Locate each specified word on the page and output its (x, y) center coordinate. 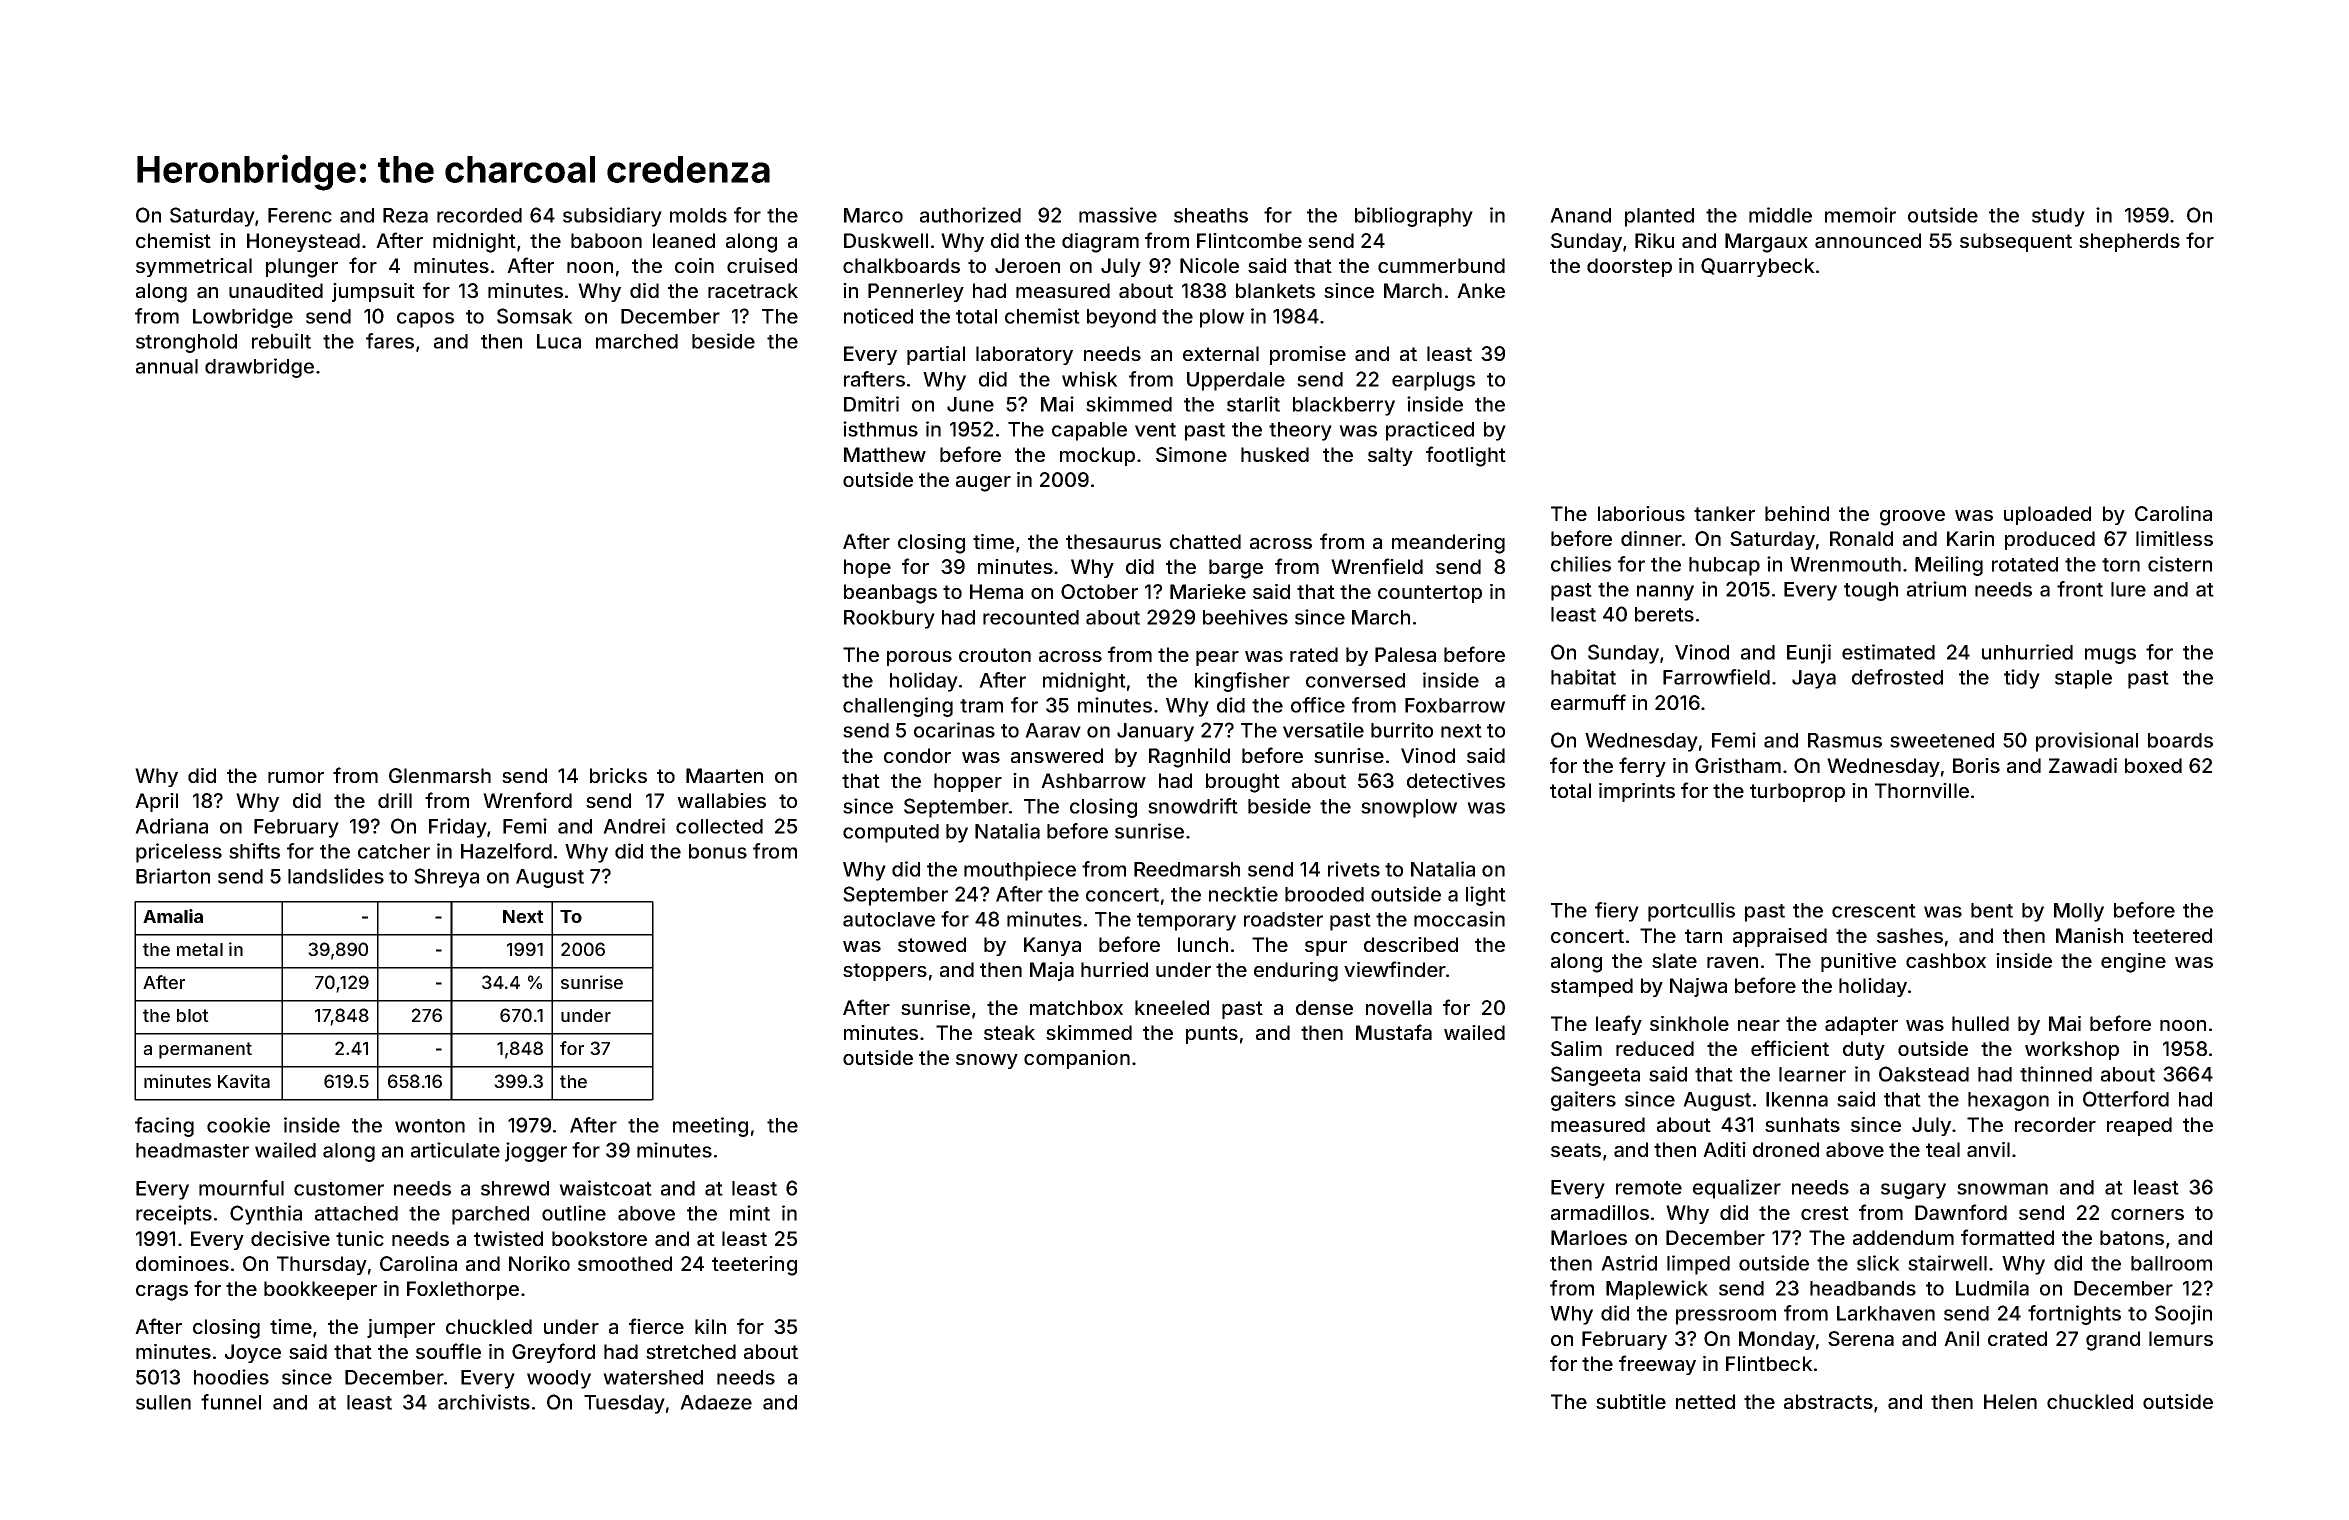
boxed (2153, 765)
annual (167, 366)
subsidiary (612, 217)
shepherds (2129, 242)
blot (193, 1015)
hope (867, 568)
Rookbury (889, 619)
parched (490, 1215)
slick (1878, 1263)
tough (1871, 591)
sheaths (1211, 215)
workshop (2072, 1050)
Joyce (253, 1353)
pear (1217, 658)
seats (1576, 1150)
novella (1399, 1007)
